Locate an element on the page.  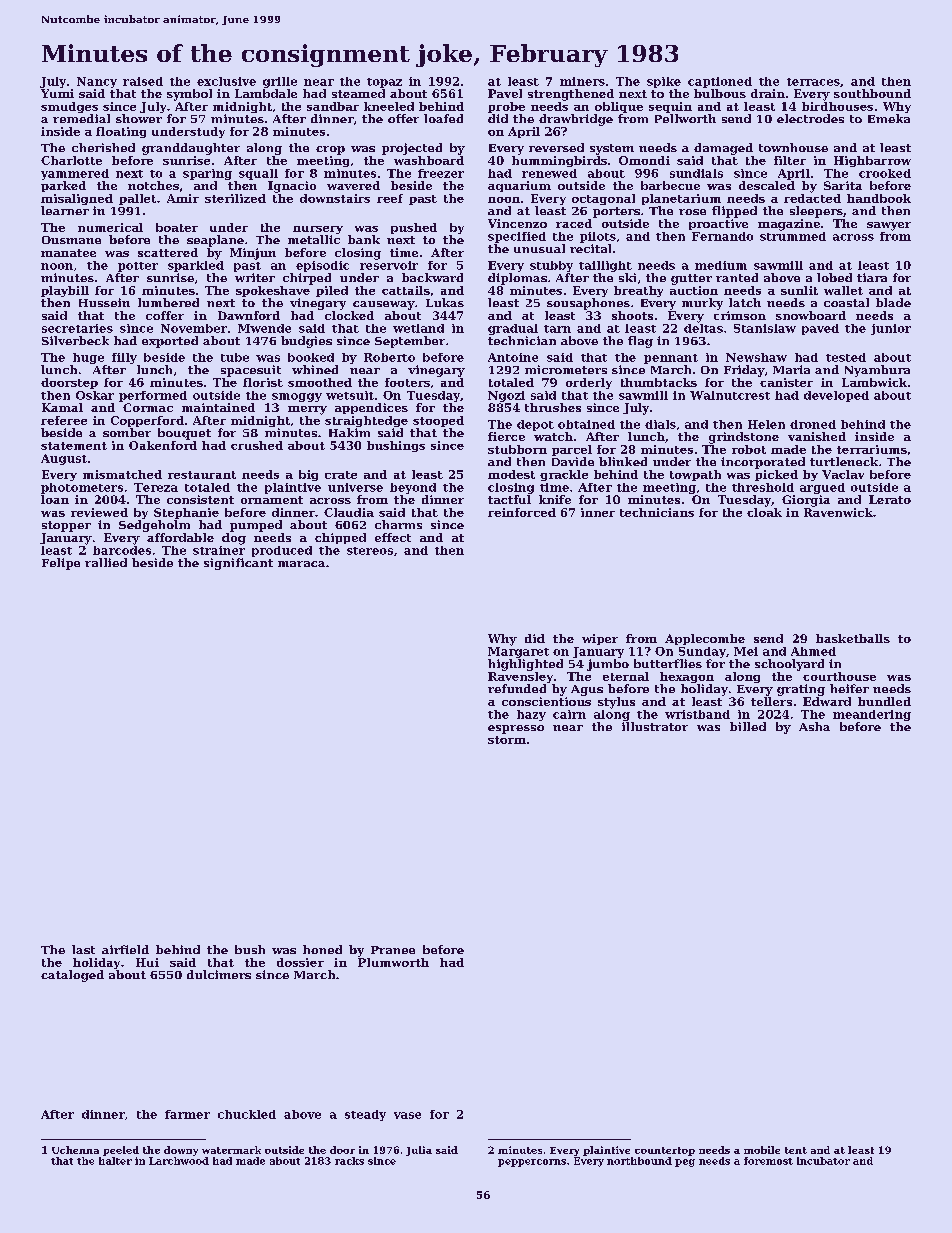
charms is located at coordinates (398, 524).
